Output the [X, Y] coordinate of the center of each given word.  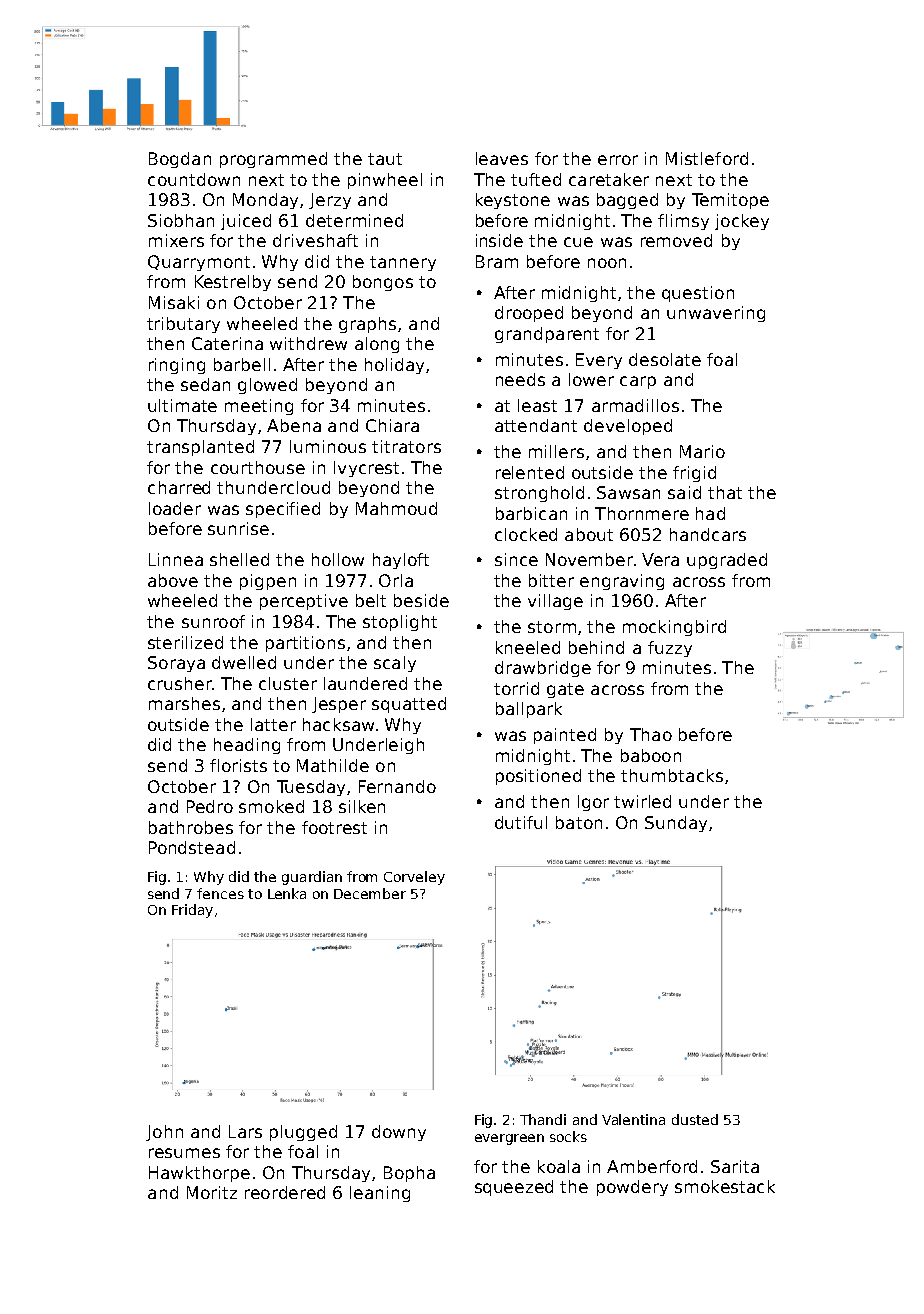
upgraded [727, 561]
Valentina [633, 1119]
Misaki [174, 302]
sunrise [238, 528]
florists [238, 765]
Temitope [730, 201]
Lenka [287, 893]
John [164, 1133]
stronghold [539, 494]
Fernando [397, 786]
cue [578, 242]
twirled [642, 801]
